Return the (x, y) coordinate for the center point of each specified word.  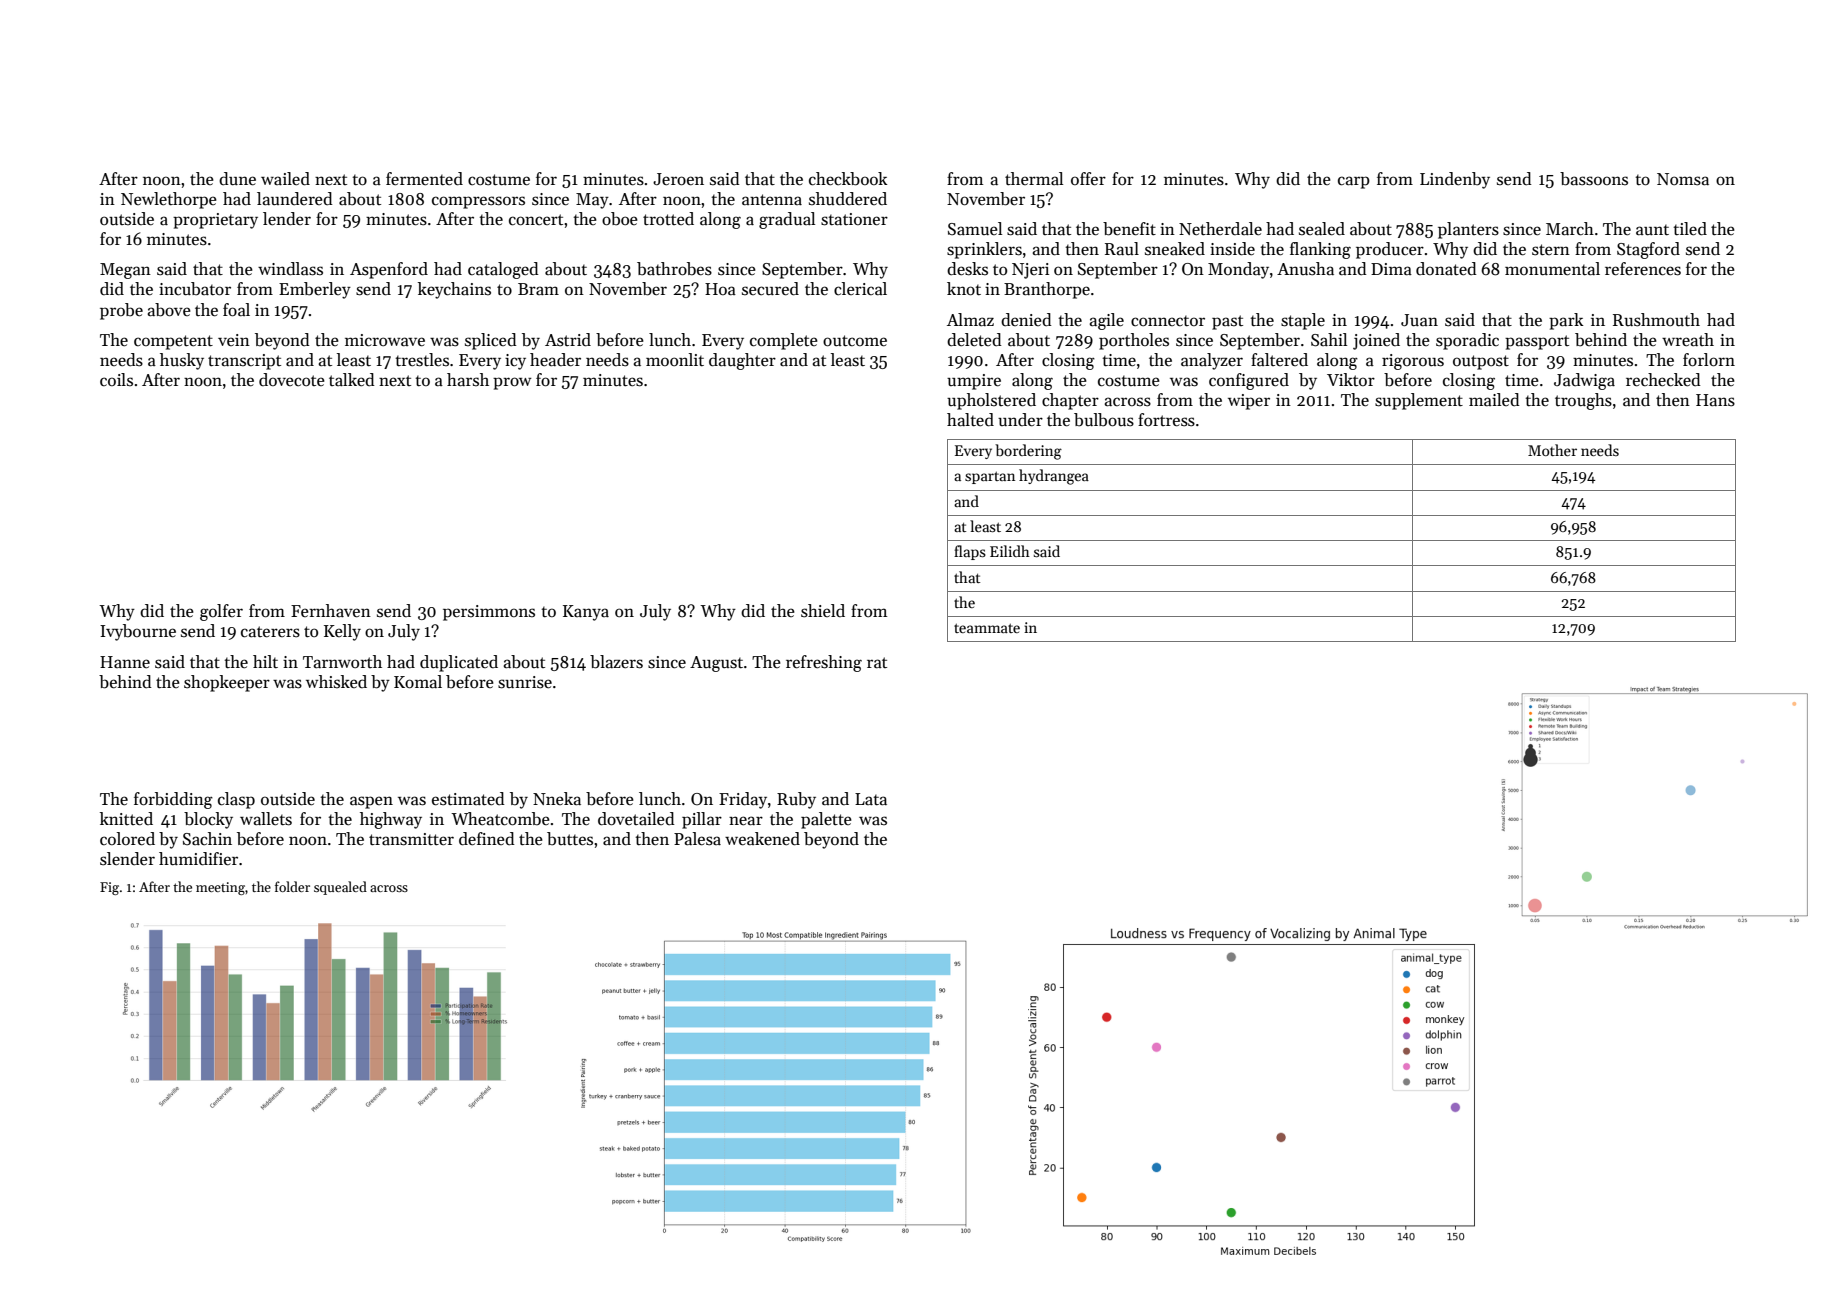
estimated (468, 799)
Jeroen (678, 179)
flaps (970, 552)
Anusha (1305, 269)
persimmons (489, 613)
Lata (871, 799)
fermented (424, 179)
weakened (762, 839)
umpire (974, 382)
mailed (1494, 400)
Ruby (796, 800)
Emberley (315, 290)
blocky (208, 820)
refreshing (824, 663)
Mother (1552, 450)
